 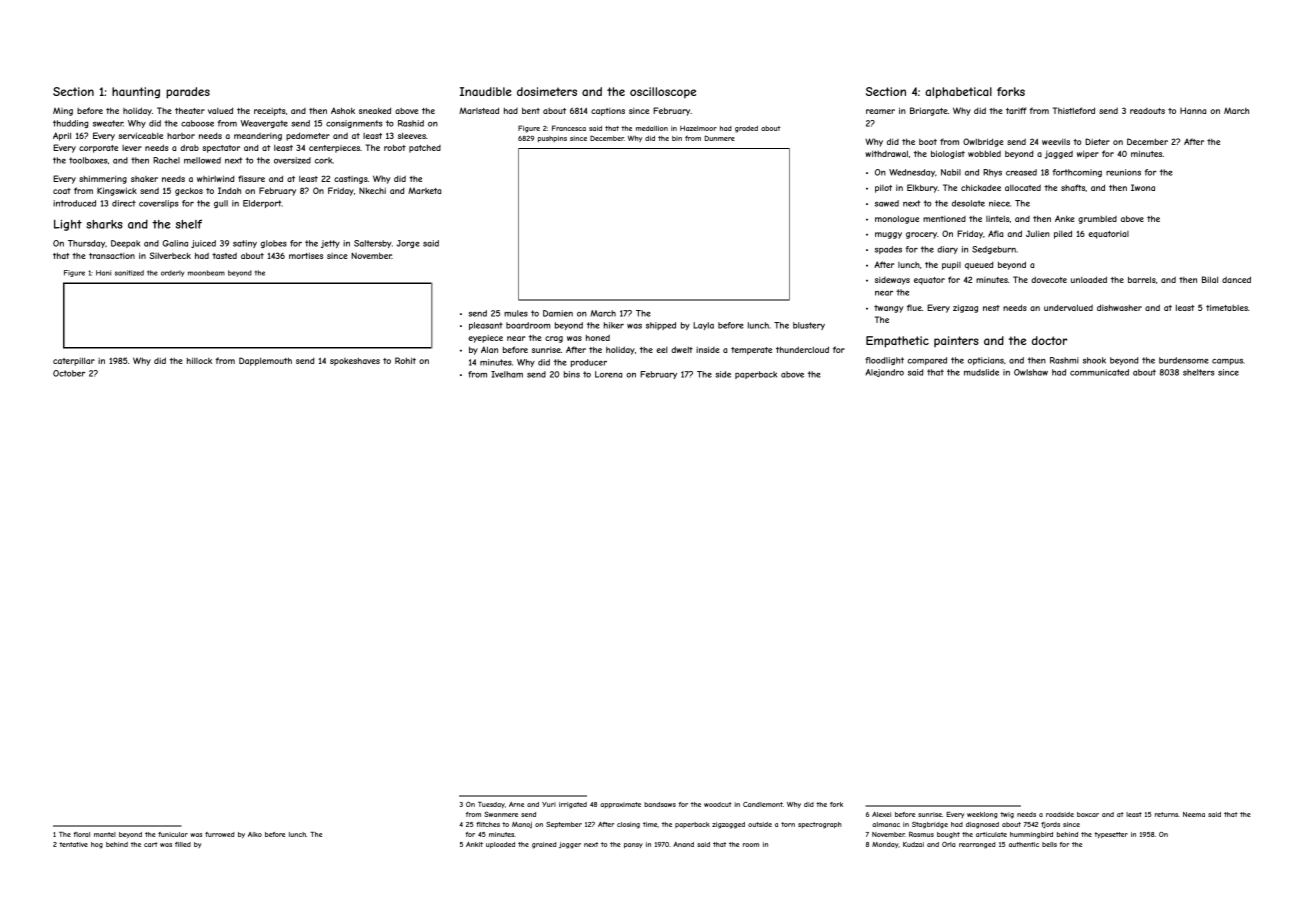 What do you see at coordinates (718, 804) in the document?
I see `woodcut` at bounding box center [718, 804].
